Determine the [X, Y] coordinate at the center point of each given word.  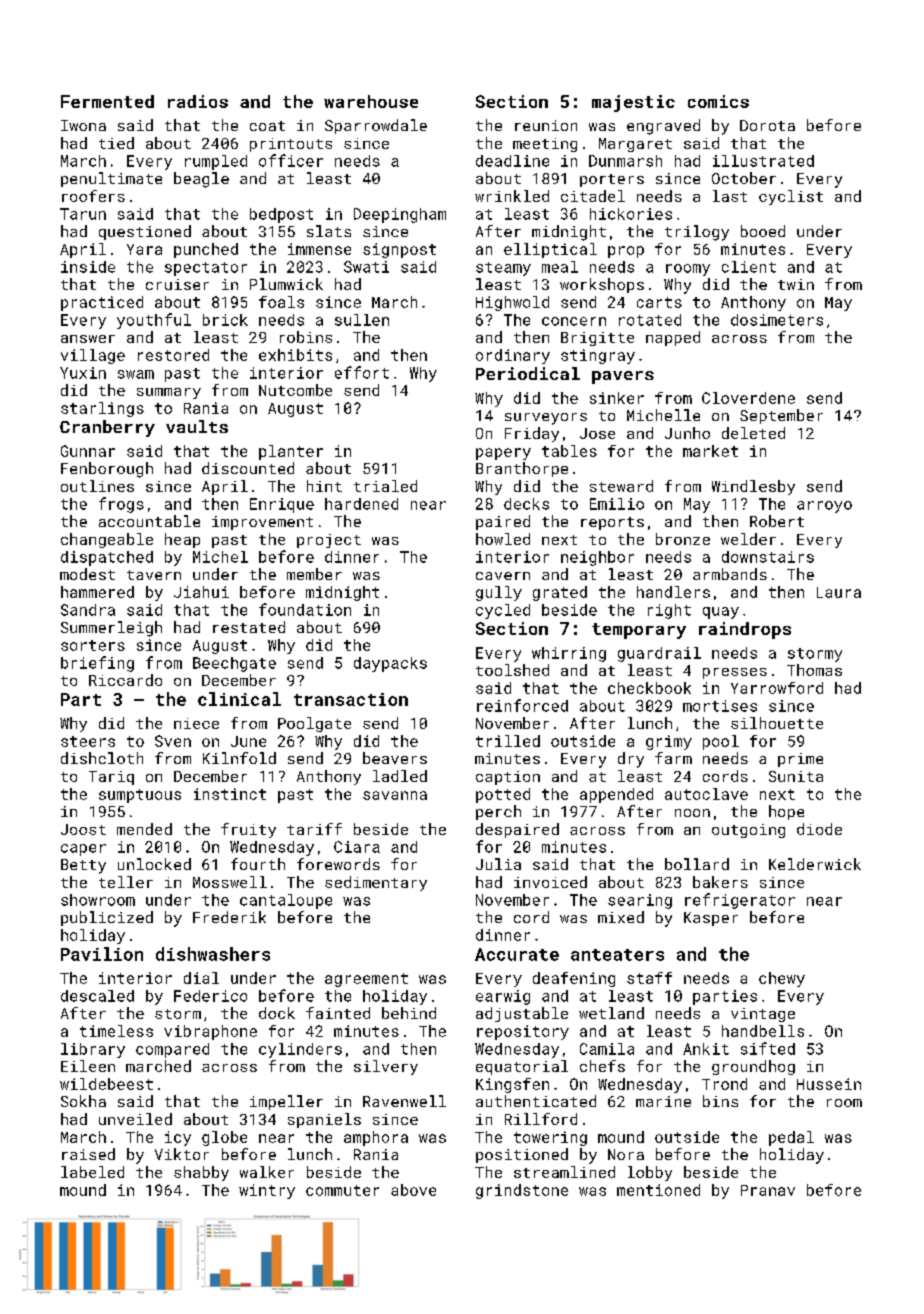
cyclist [791, 197]
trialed [385, 486]
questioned [145, 232]
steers [88, 741]
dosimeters [777, 320]
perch [498, 812]
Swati [366, 267]
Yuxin [83, 373]
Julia [498, 864]
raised [88, 1154]
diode [819, 829]
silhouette [777, 723]
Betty [83, 866]
